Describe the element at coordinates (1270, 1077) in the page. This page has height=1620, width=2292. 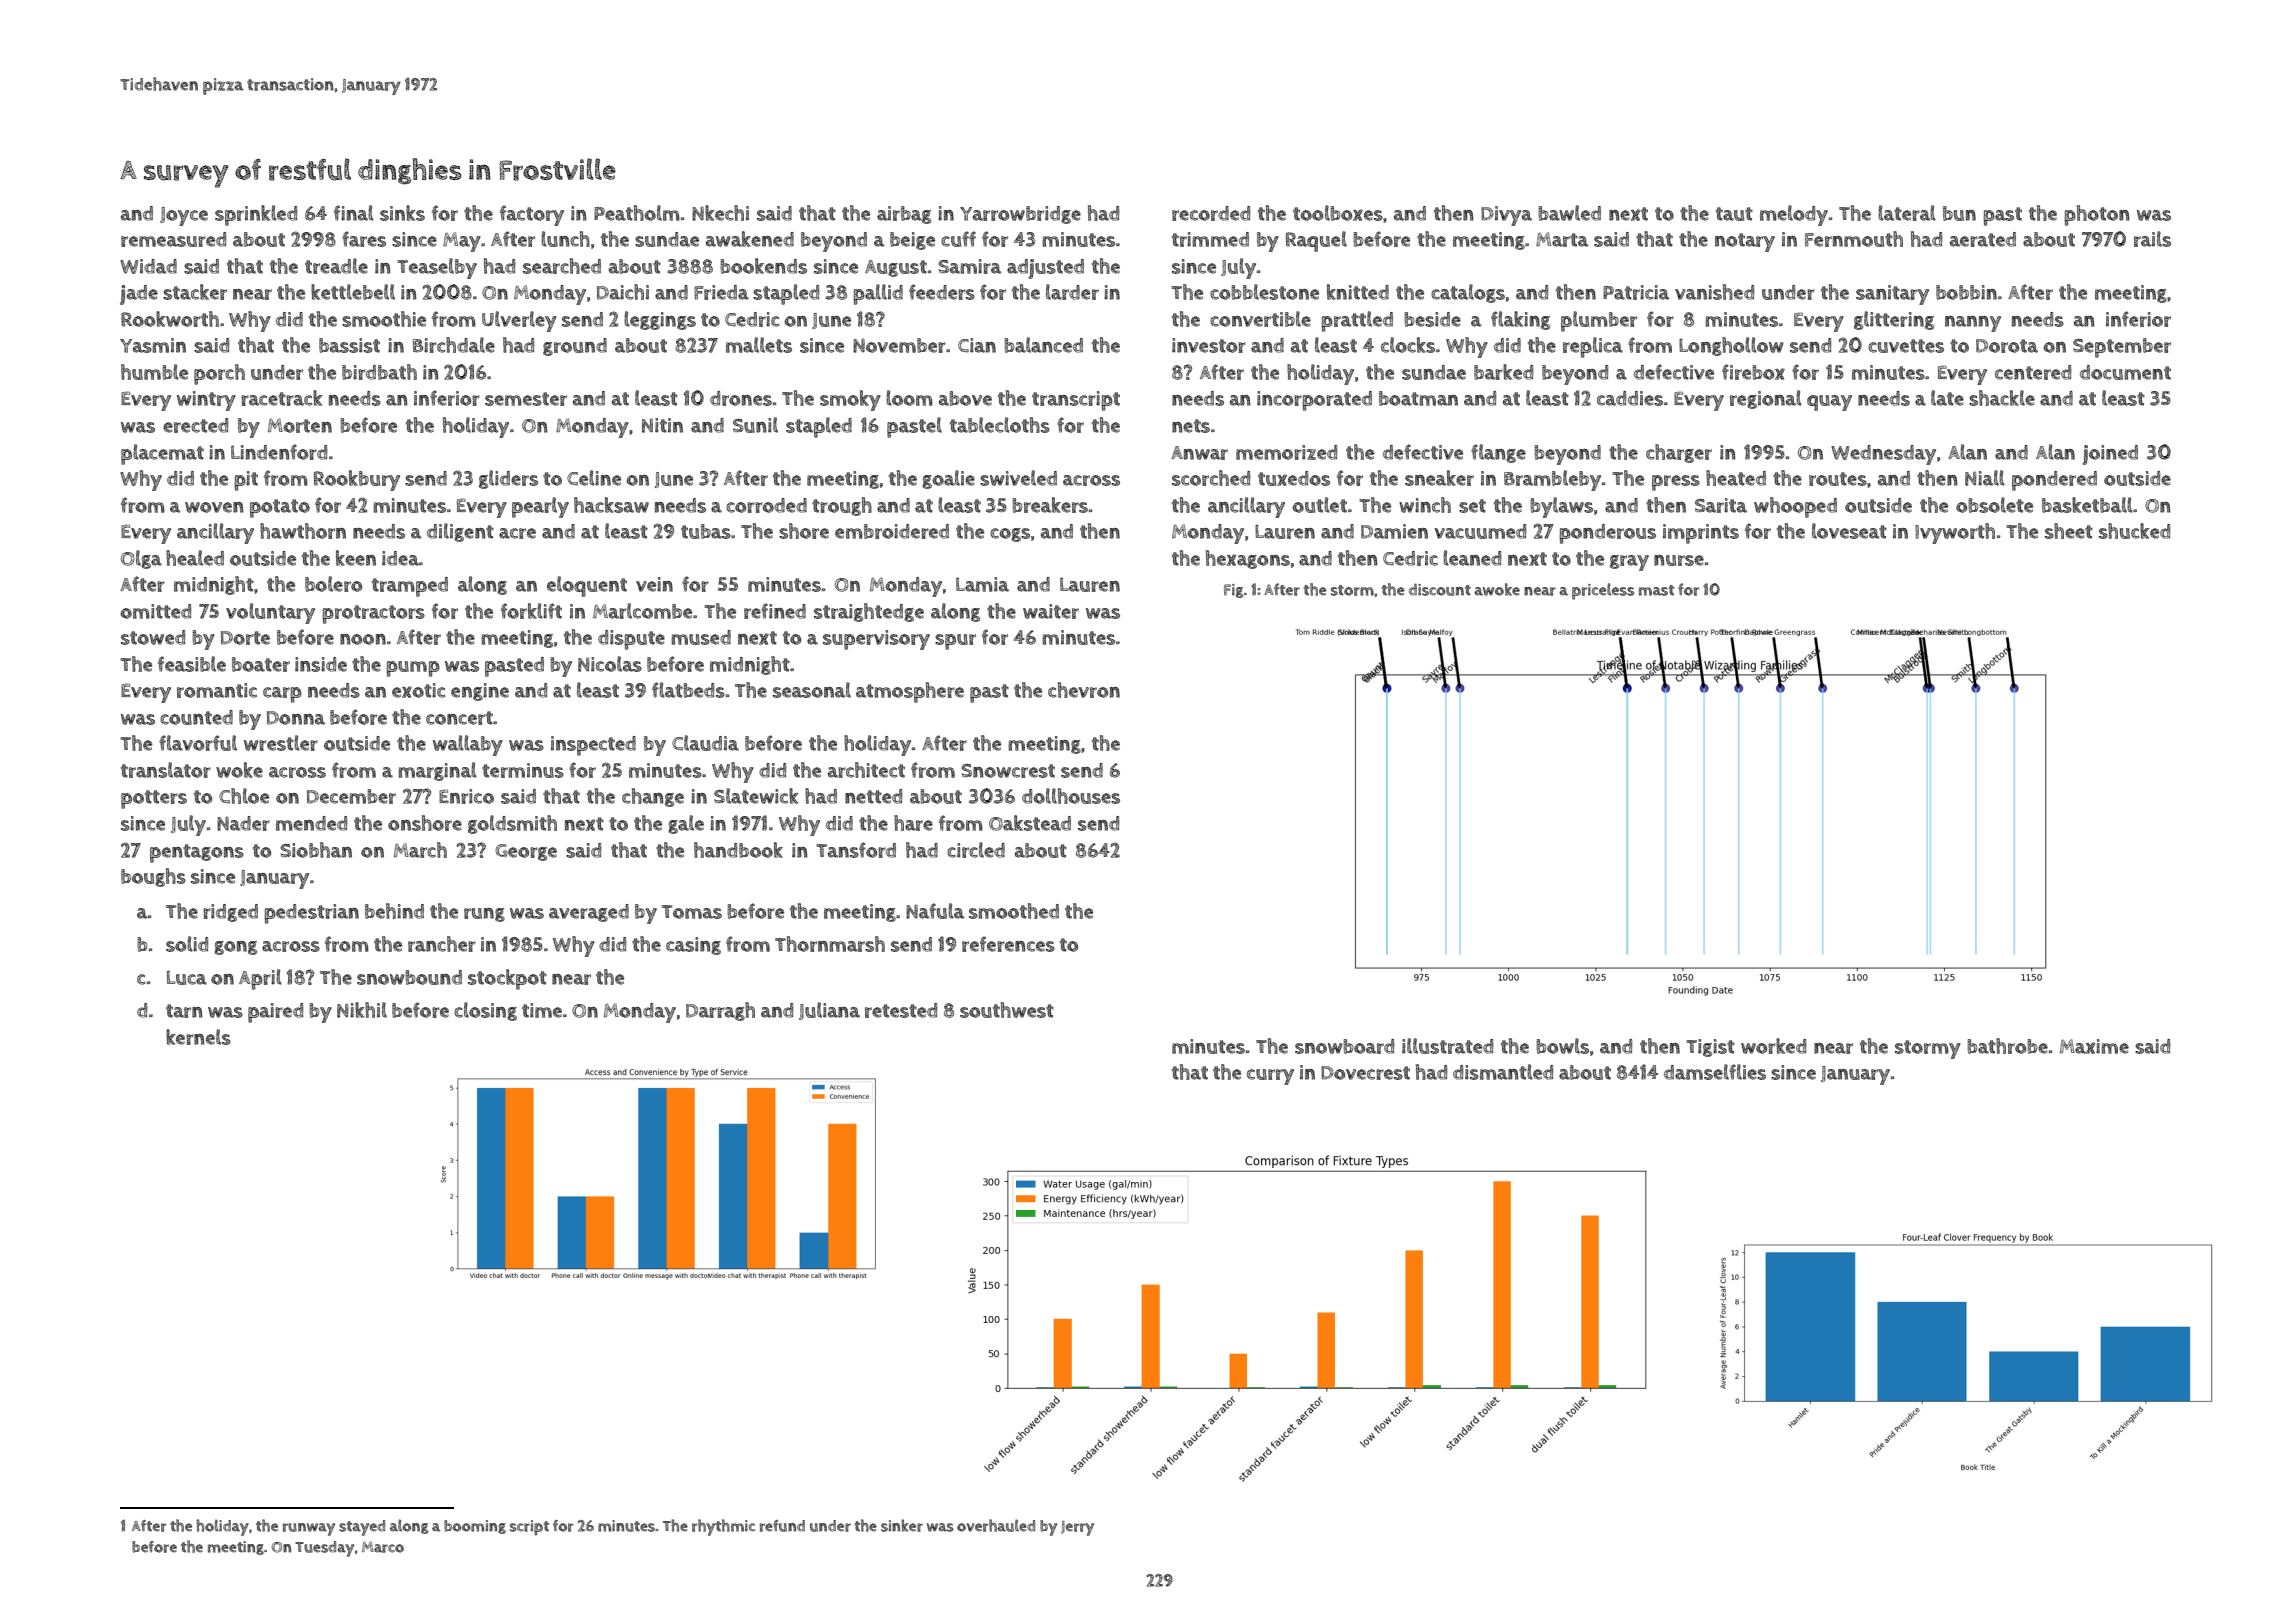
I see `curry` at that location.
